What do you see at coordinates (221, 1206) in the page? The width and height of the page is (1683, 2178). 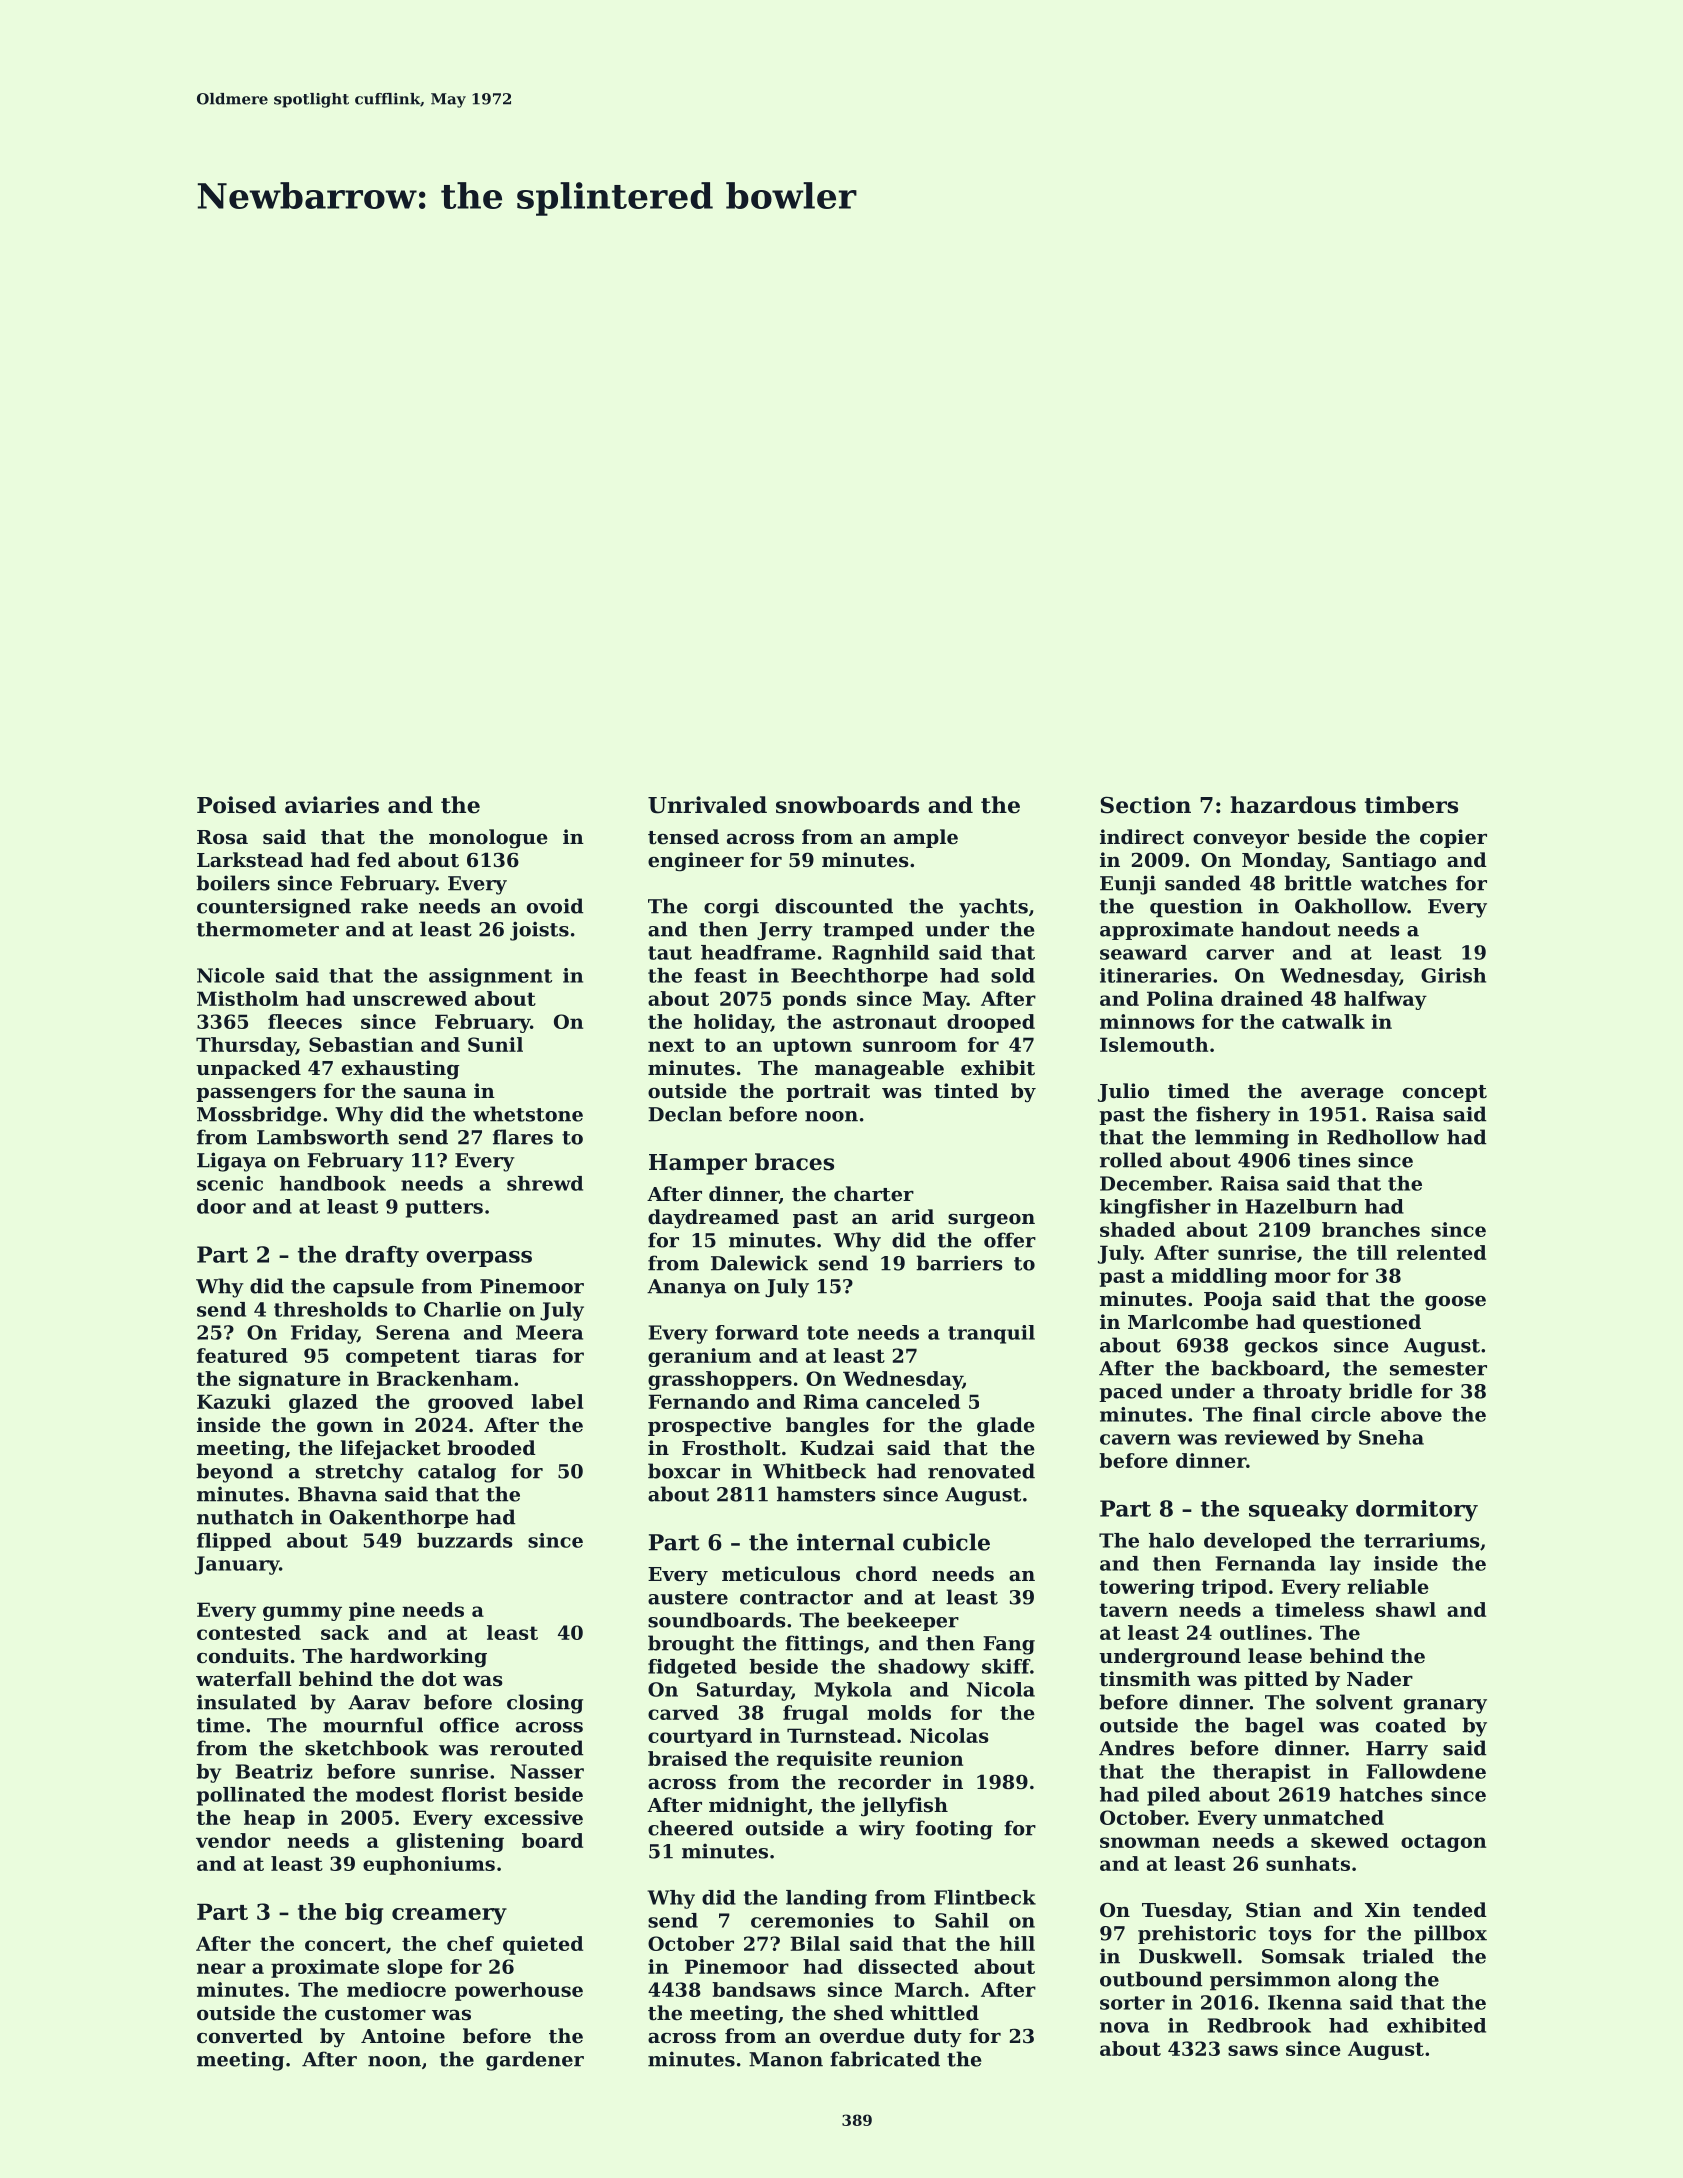 I see `door` at bounding box center [221, 1206].
